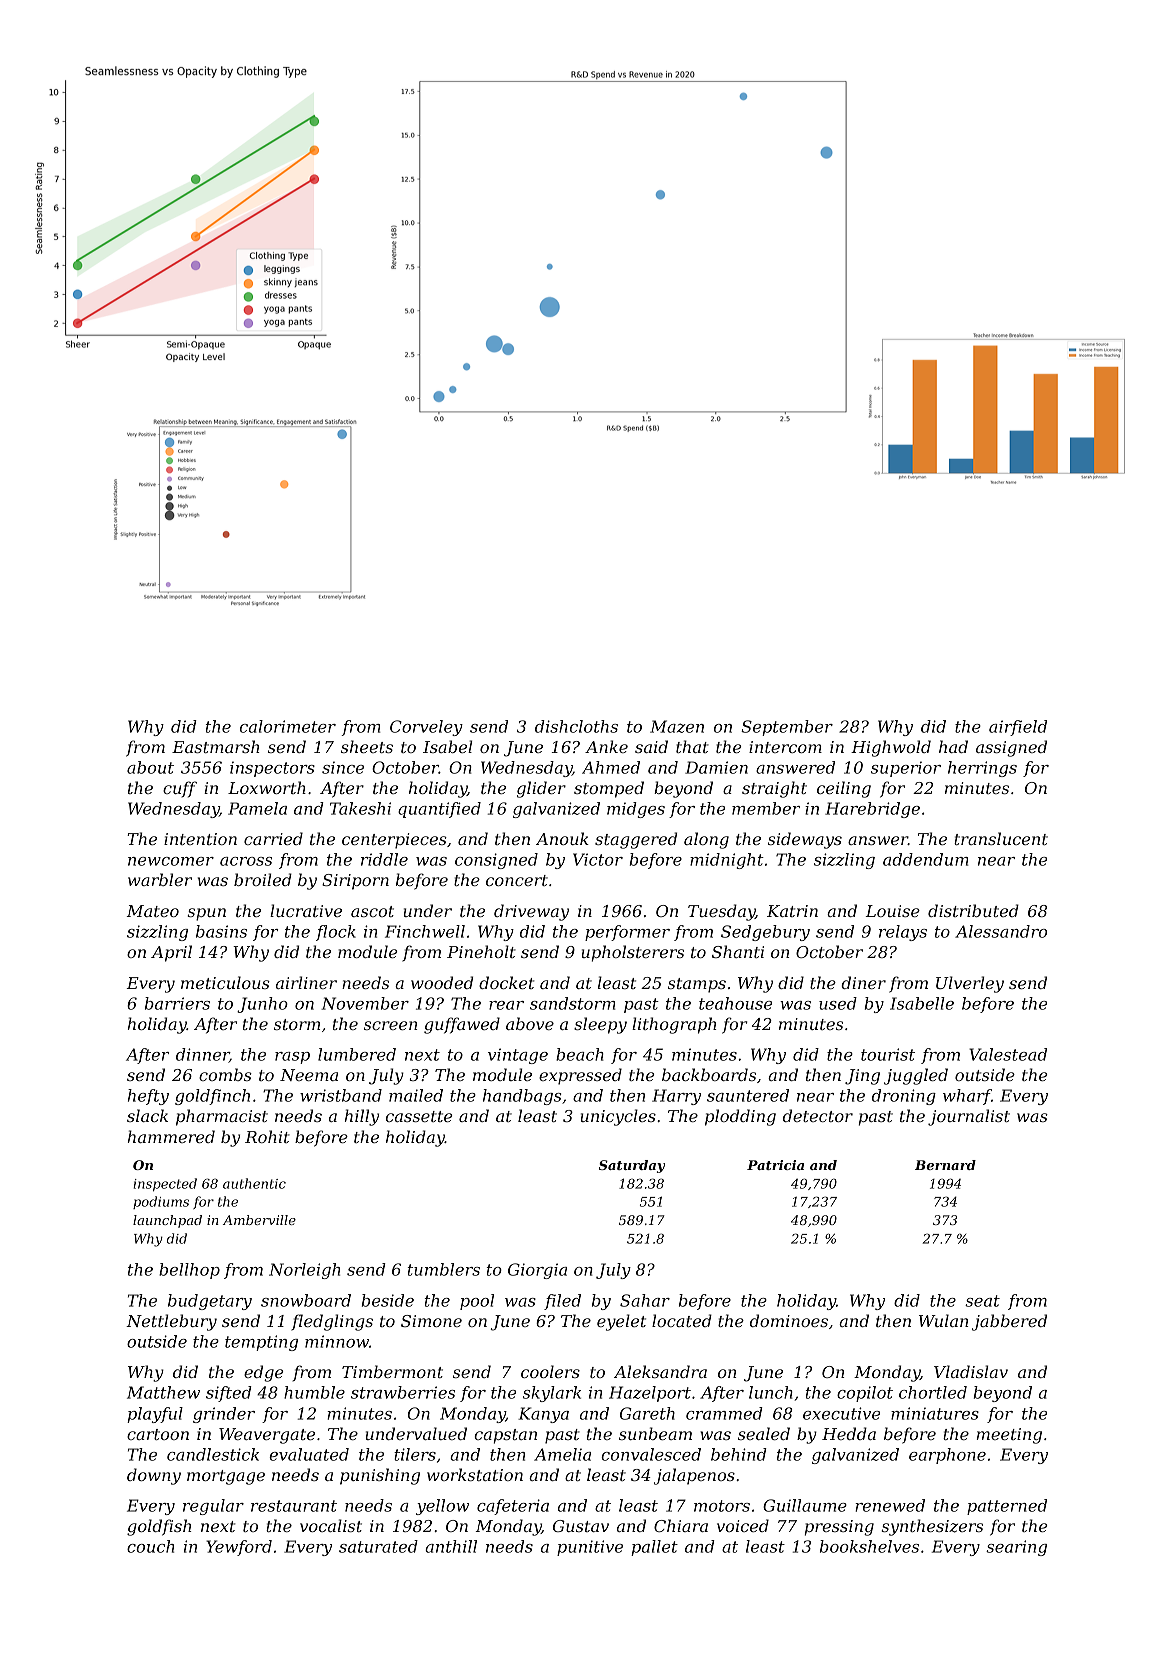 The height and width of the screenshot is (1662, 1175). What do you see at coordinates (562, 838) in the screenshot?
I see `Anouk` at bounding box center [562, 838].
